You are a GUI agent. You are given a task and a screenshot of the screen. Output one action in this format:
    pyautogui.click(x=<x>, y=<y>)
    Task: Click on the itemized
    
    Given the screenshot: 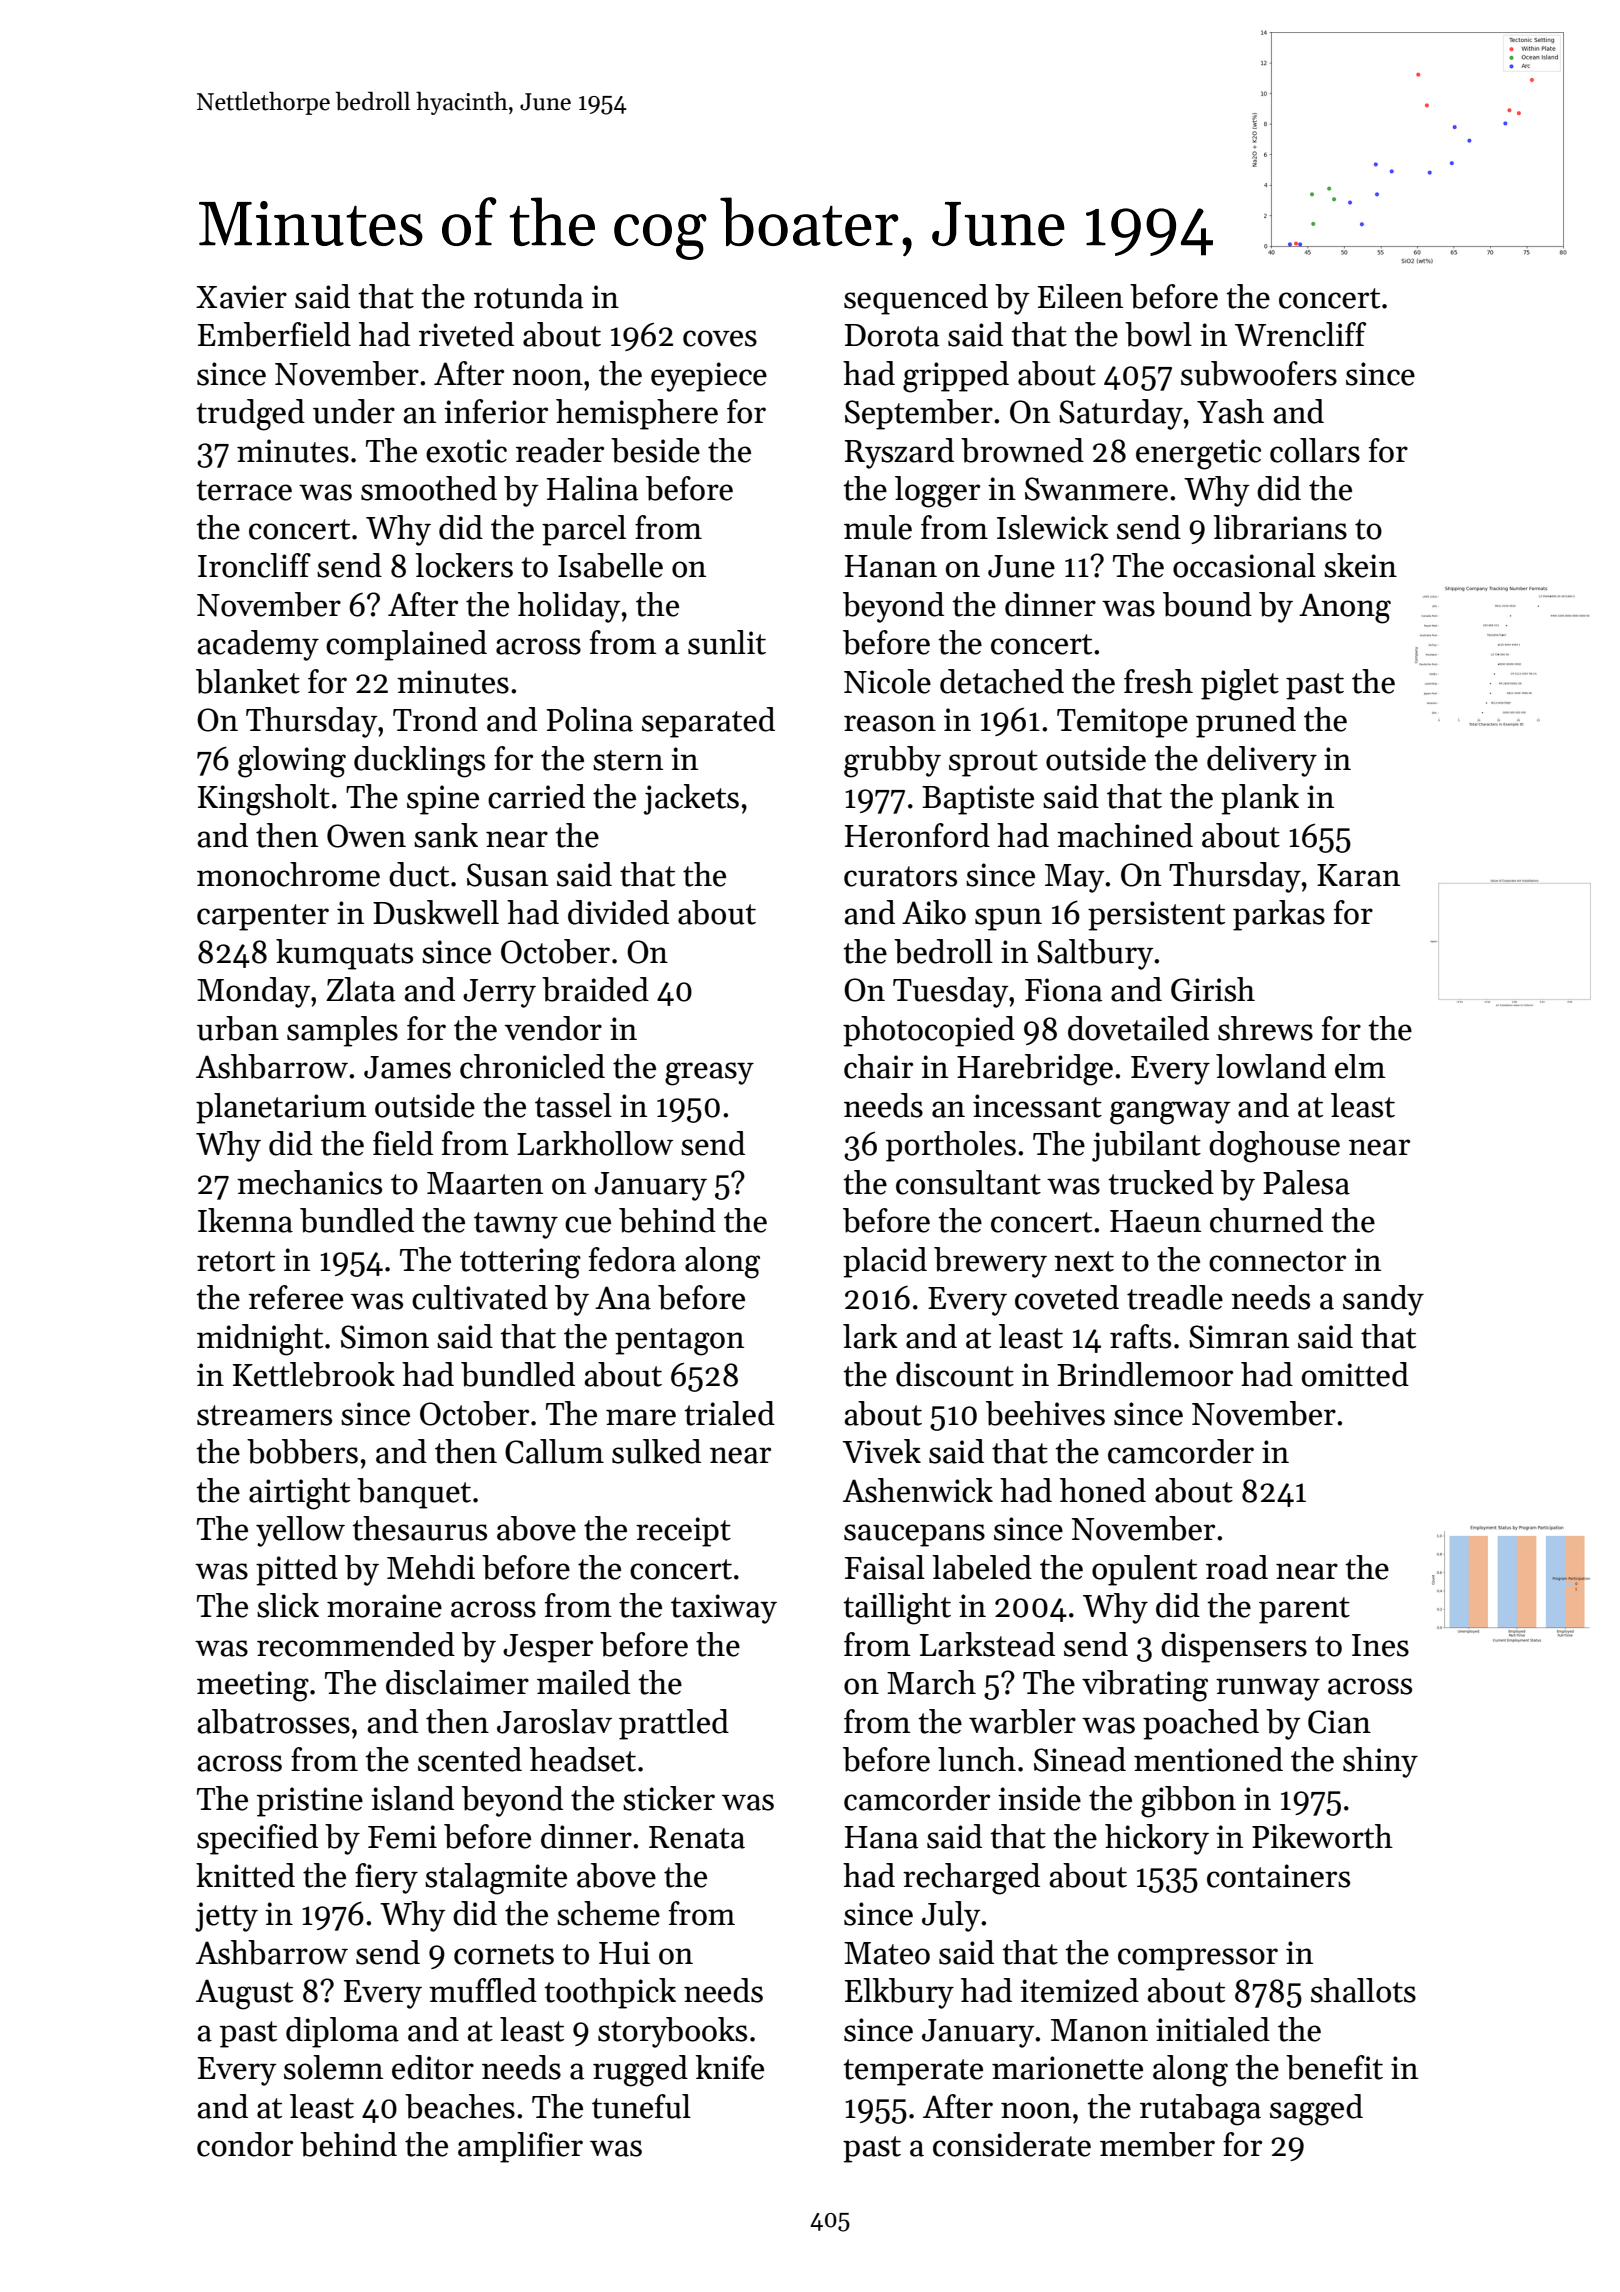 What is the action you would take?
    pyautogui.click(x=1079, y=1990)
